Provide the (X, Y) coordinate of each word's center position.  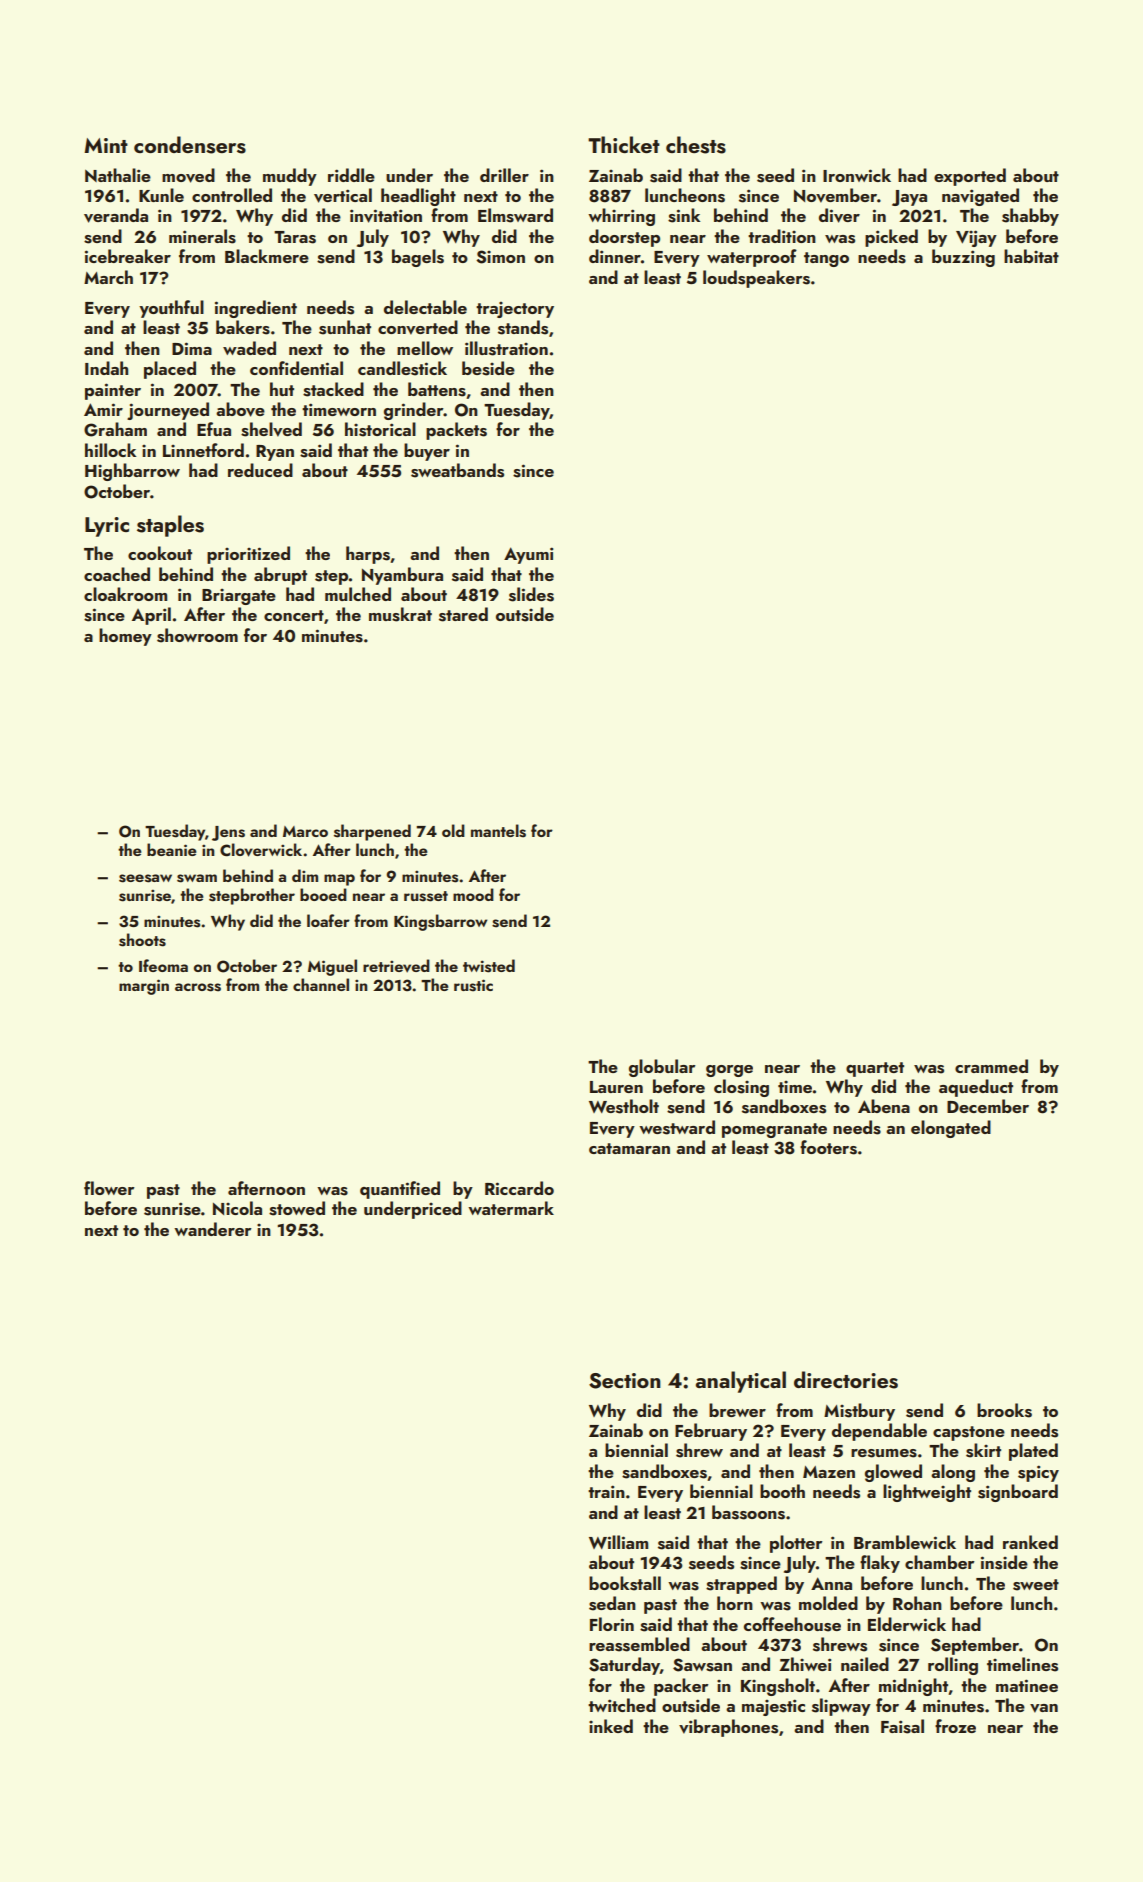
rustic (473, 985)
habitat (1031, 256)
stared (463, 614)
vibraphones (728, 1728)
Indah (106, 368)
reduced (260, 470)
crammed (991, 1066)
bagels (418, 258)
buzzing (963, 258)
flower (109, 1188)
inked (611, 1726)
